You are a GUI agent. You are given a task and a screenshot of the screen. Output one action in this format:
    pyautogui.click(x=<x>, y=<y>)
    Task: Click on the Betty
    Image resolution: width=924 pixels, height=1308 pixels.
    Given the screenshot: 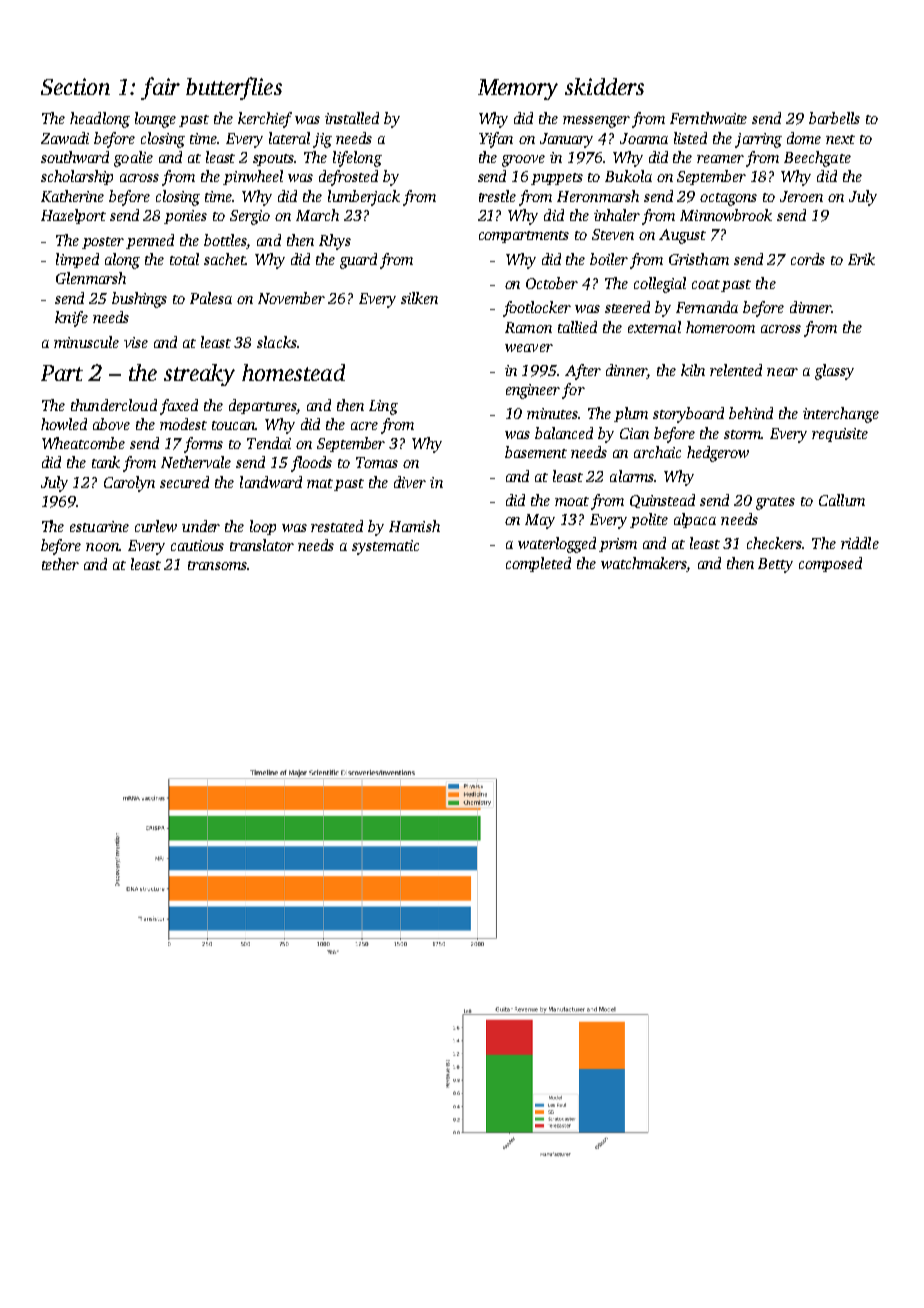 What is the action you would take?
    pyautogui.click(x=775, y=565)
